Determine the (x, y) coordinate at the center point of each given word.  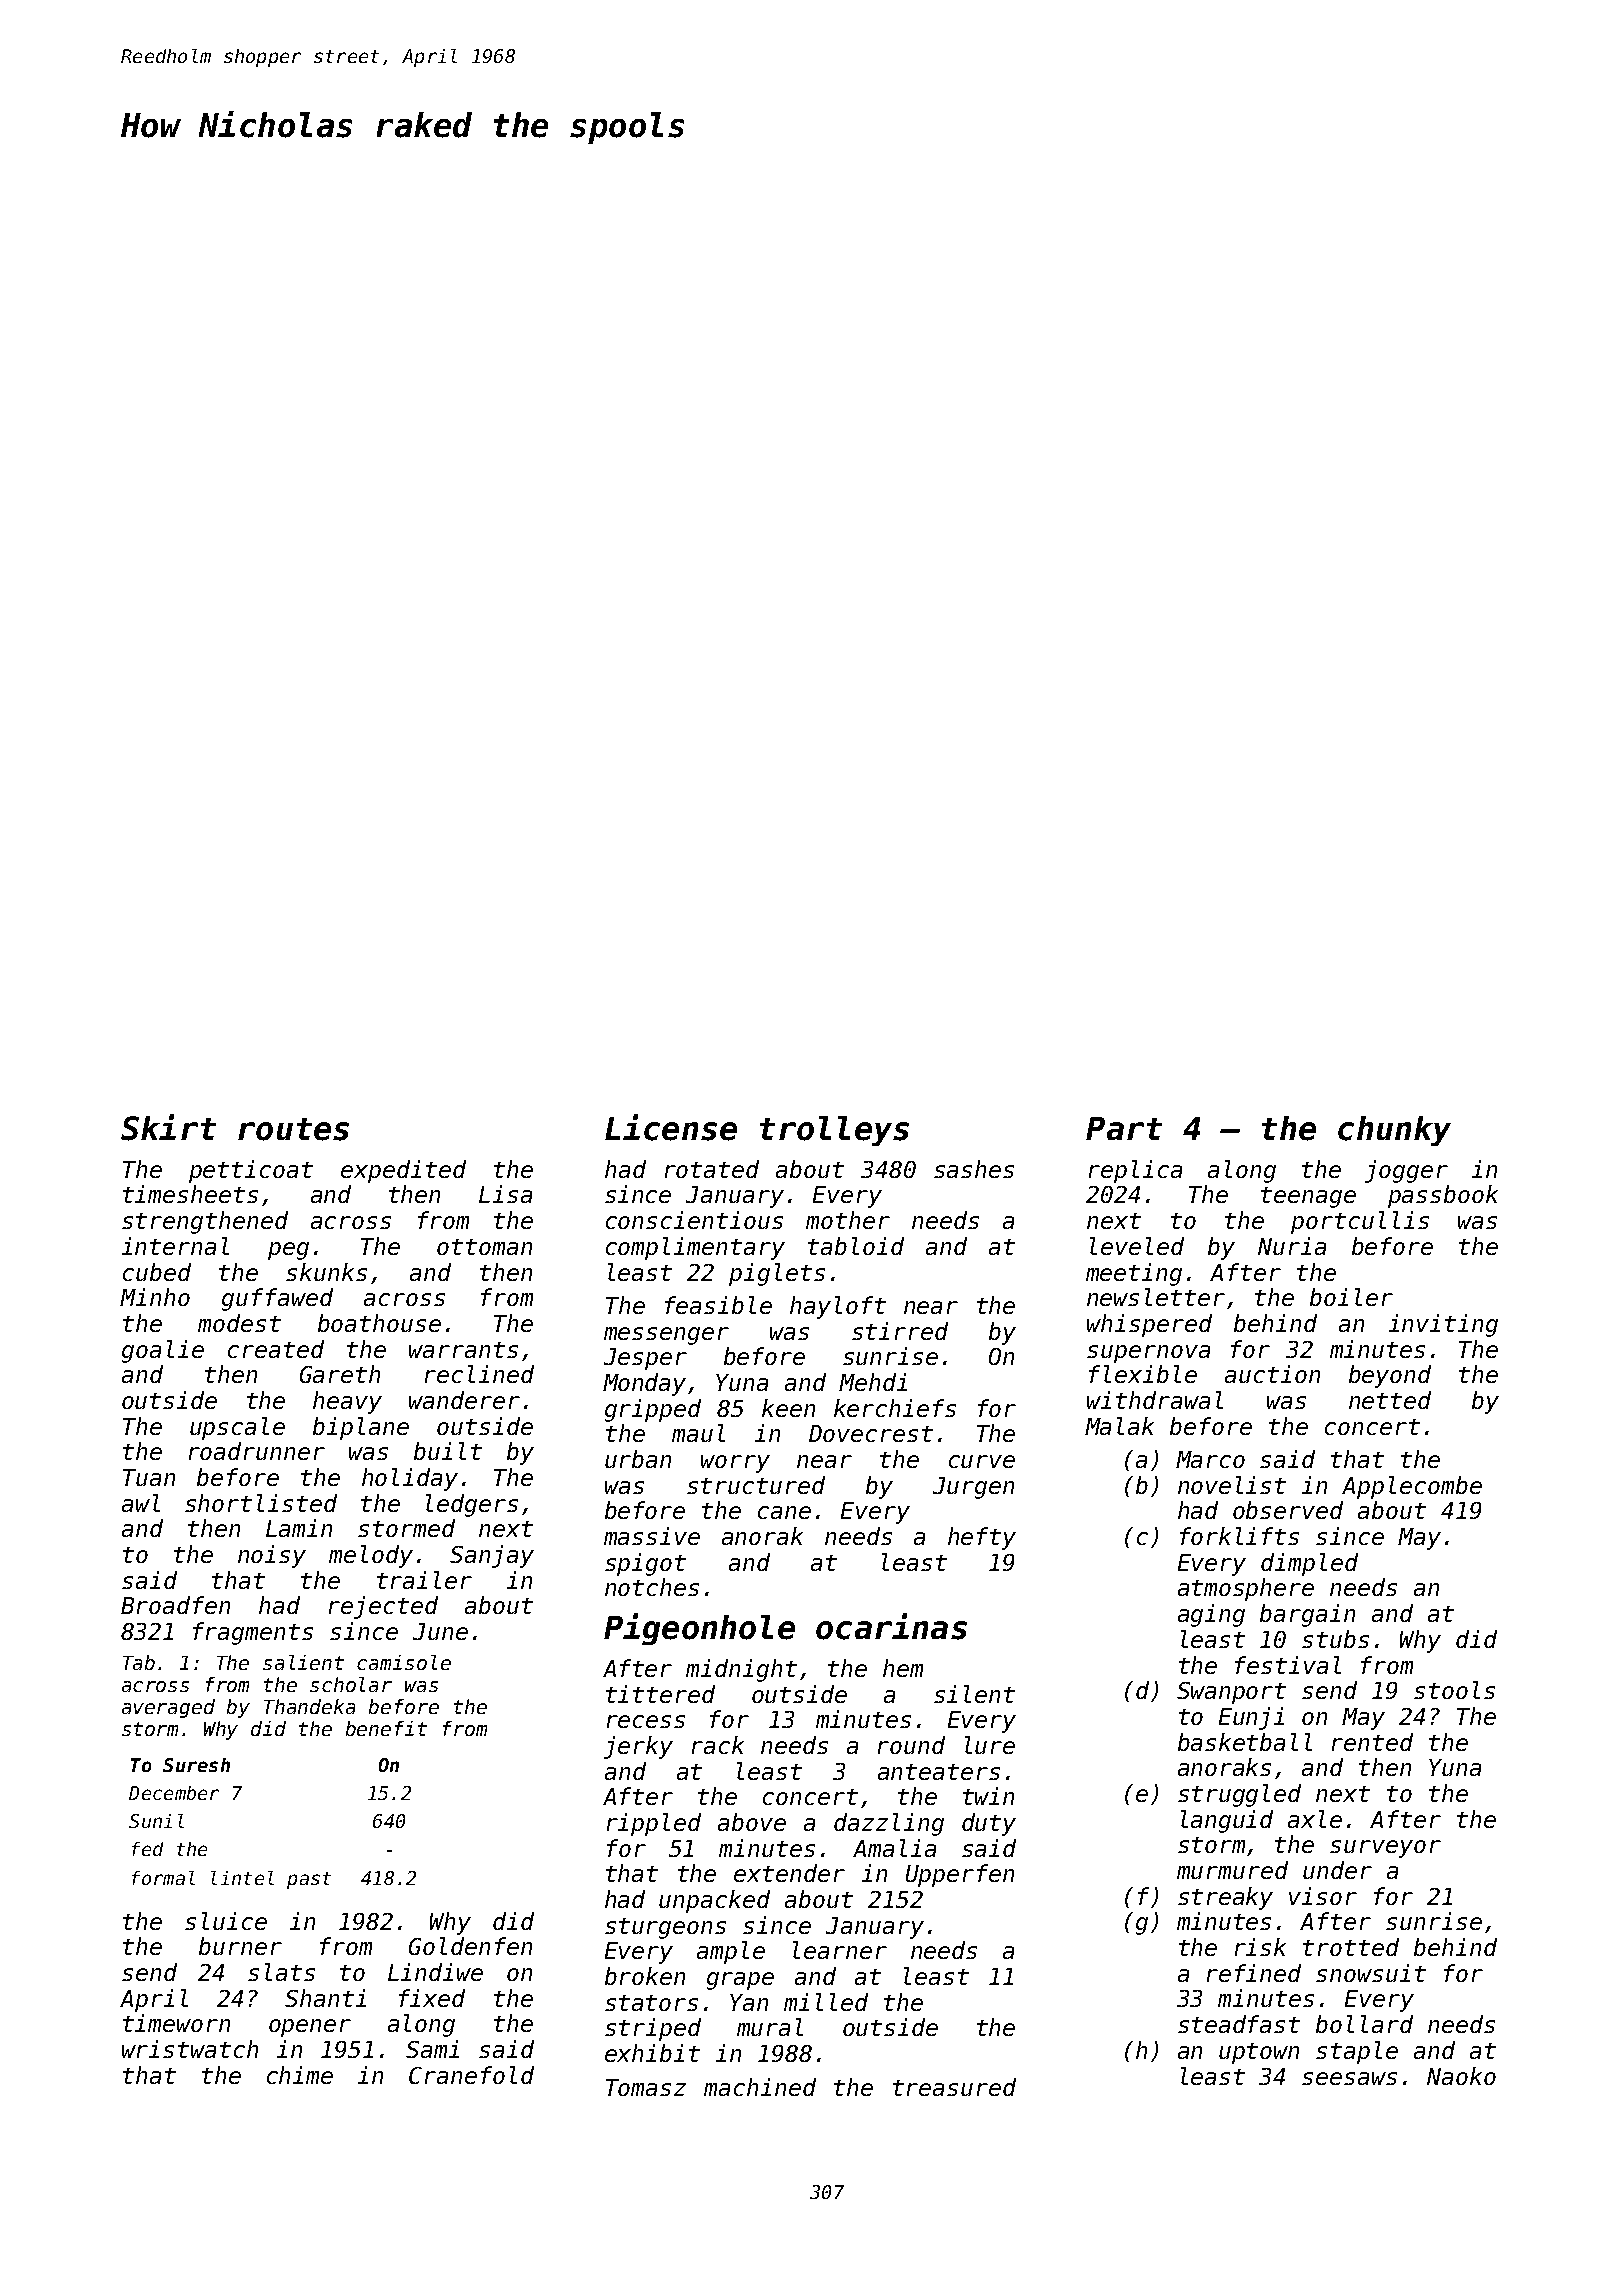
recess (646, 1721)
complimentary (695, 1248)
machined (760, 2087)
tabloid (856, 1246)
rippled (654, 1824)
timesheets (190, 1194)
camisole (404, 1662)
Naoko (1461, 2076)
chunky (1394, 1131)
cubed (157, 1272)
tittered (660, 1694)
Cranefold (471, 2075)
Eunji (1251, 1718)
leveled (1137, 1246)
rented (1372, 1742)
